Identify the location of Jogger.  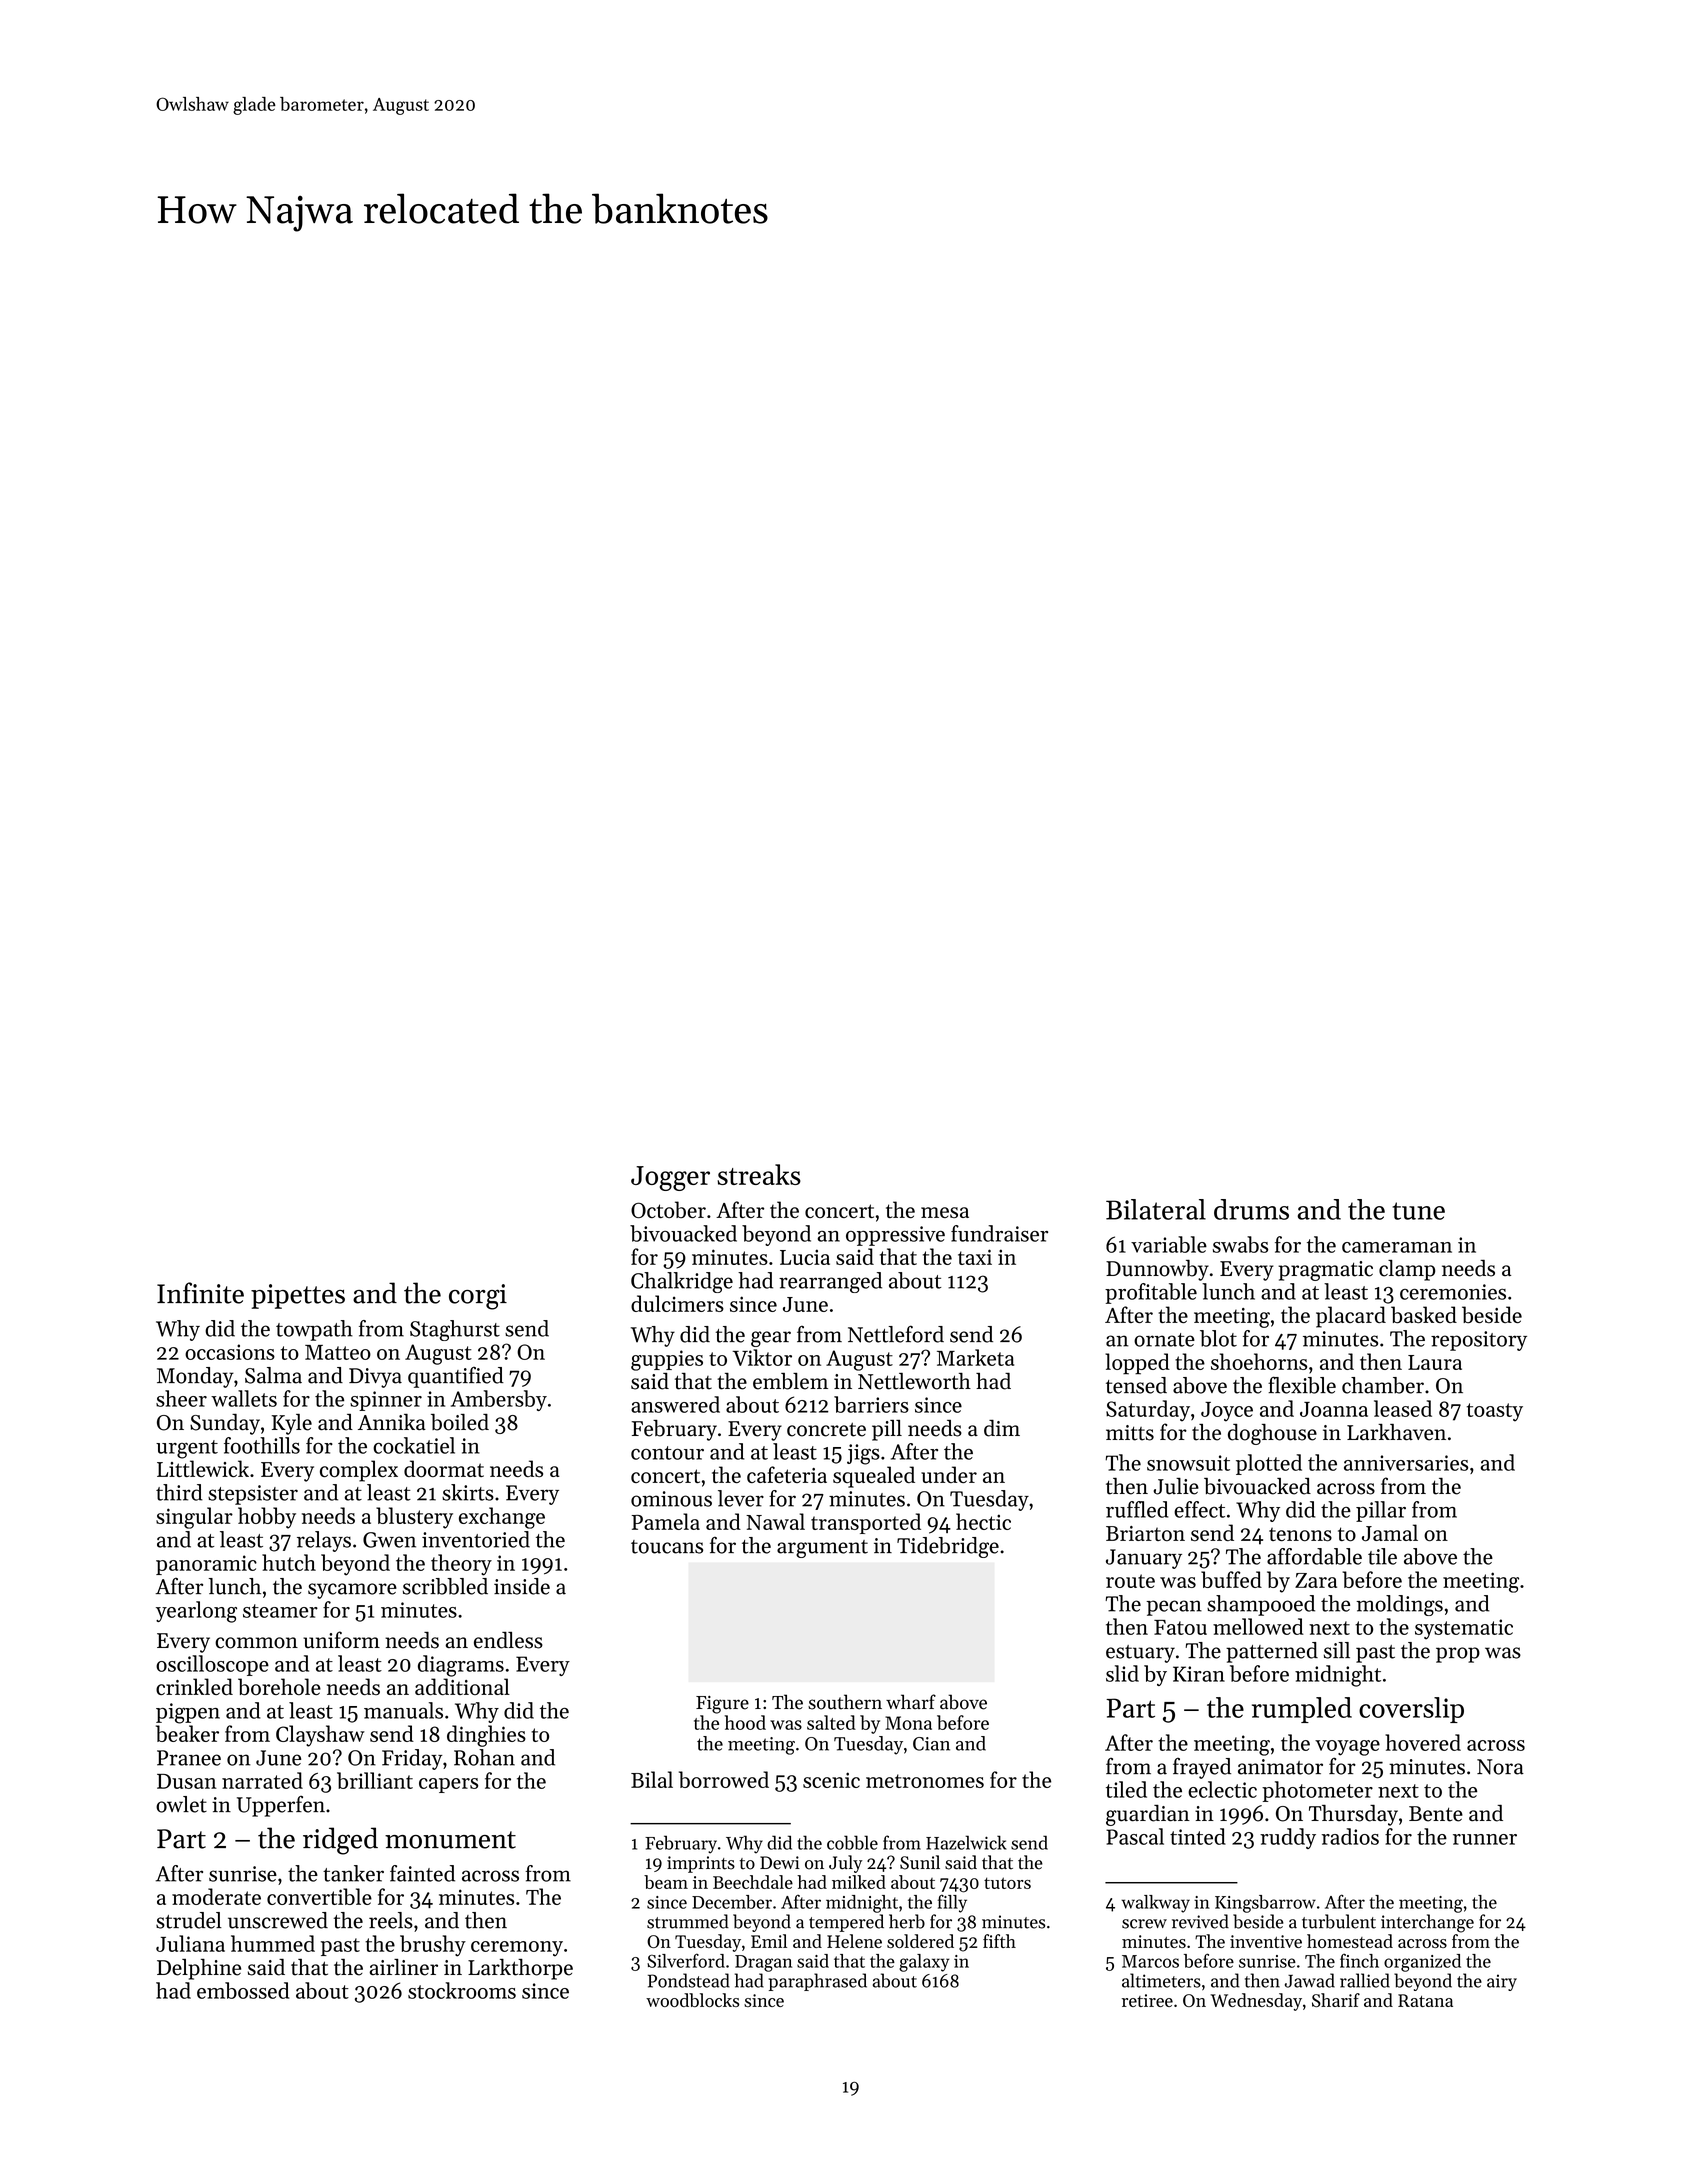
(670, 1178).
